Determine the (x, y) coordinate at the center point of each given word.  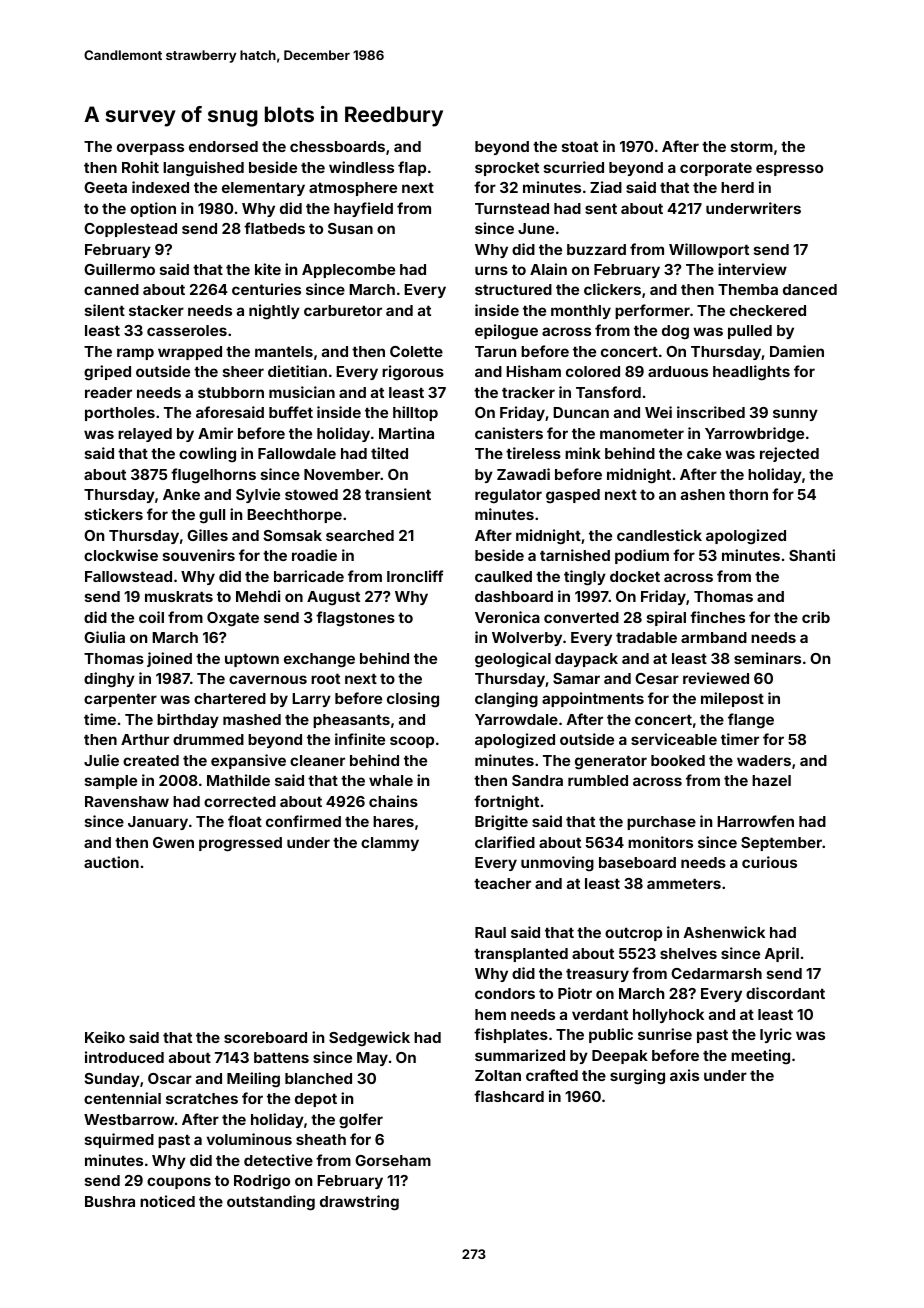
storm (752, 147)
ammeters (684, 884)
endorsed (223, 146)
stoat (580, 147)
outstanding (271, 1203)
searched (360, 535)
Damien (797, 351)
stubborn (231, 392)
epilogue (506, 331)
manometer (642, 434)
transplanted (521, 955)
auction (111, 862)
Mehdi (258, 596)
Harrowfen (755, 821)
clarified (505, 842)
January (158, 823)
